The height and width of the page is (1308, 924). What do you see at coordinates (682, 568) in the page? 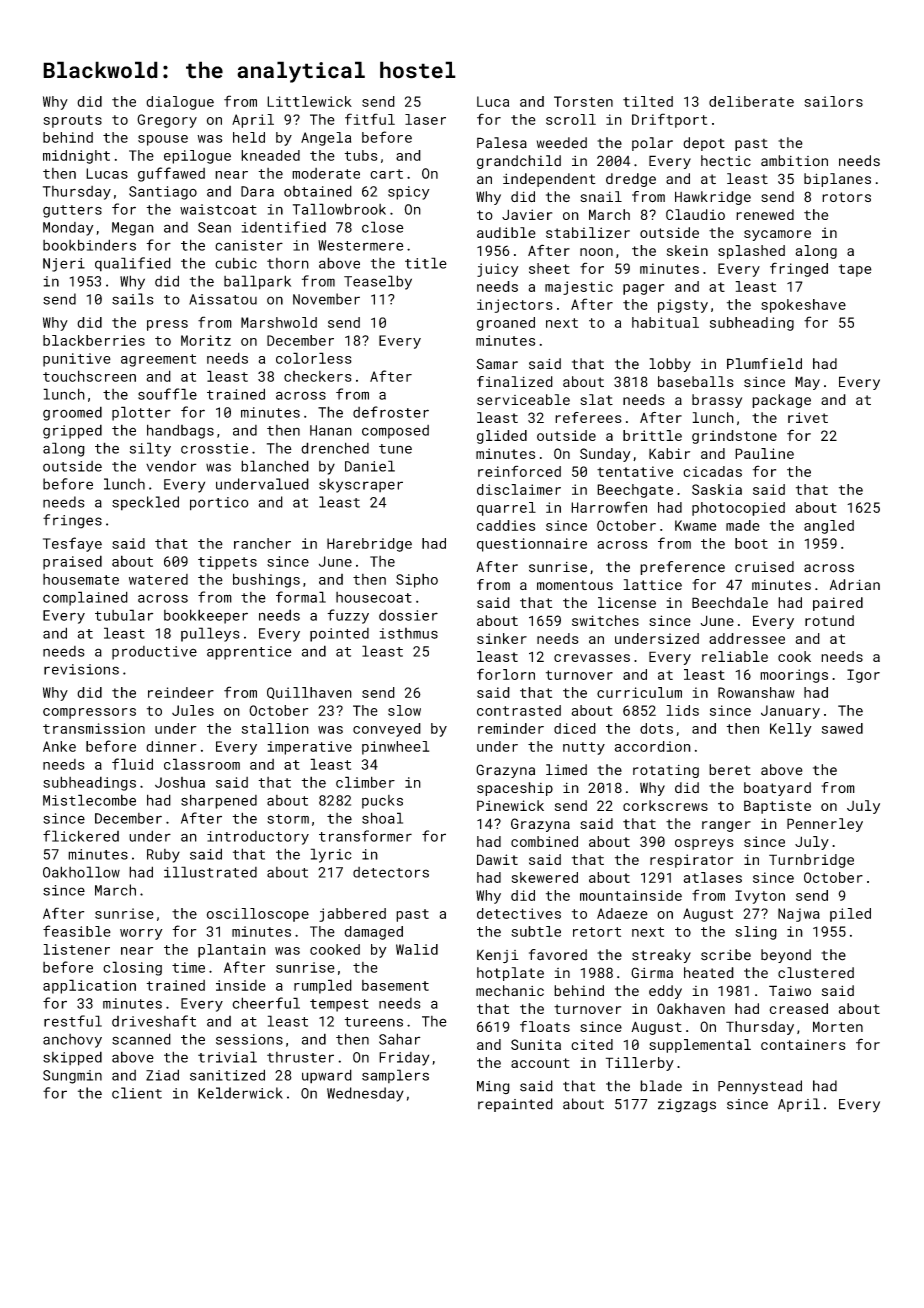
I see `preference` at bounding box center [682, 568].
